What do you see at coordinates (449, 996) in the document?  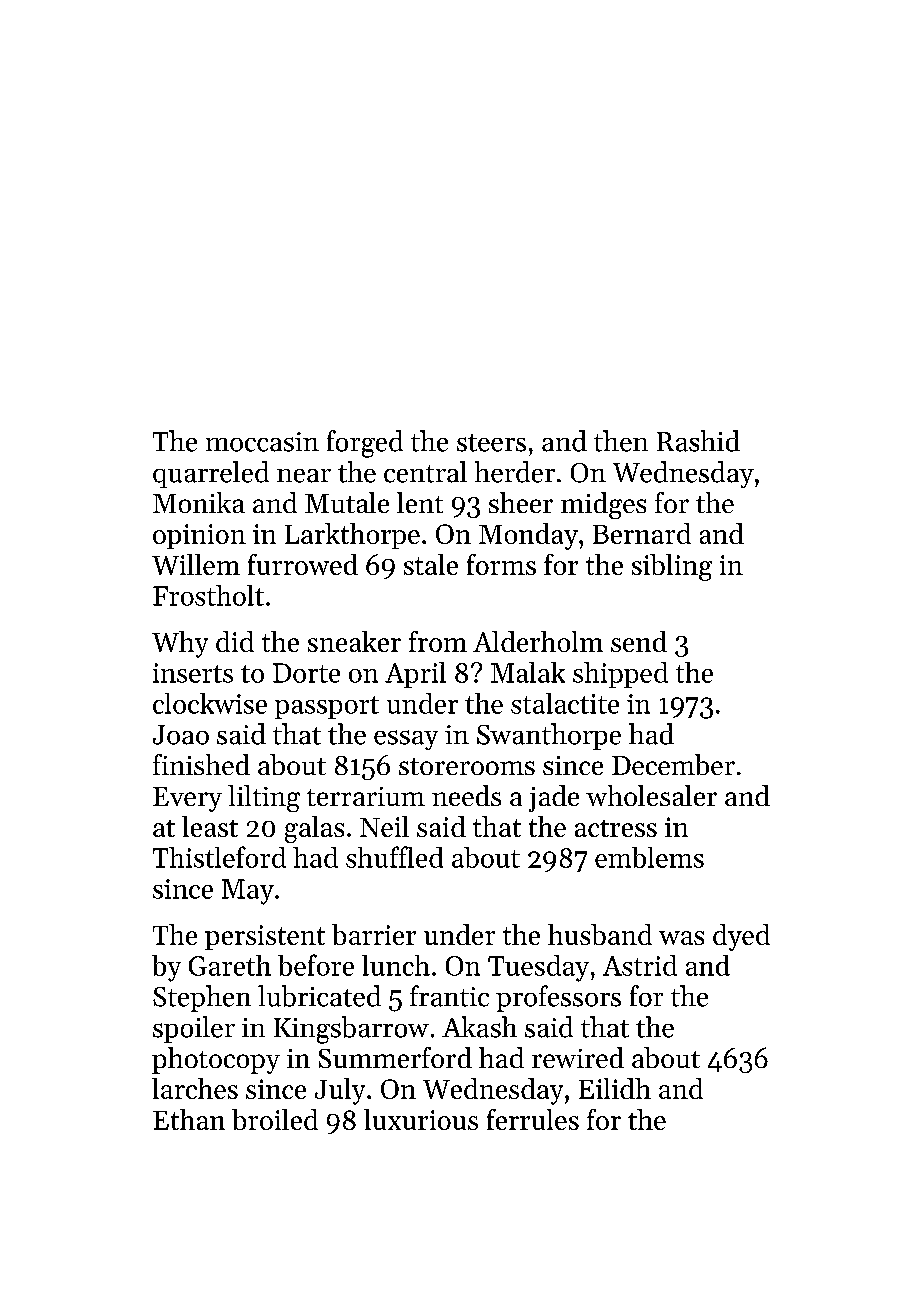 I see `frantic` at bounding box center [449, 996].
